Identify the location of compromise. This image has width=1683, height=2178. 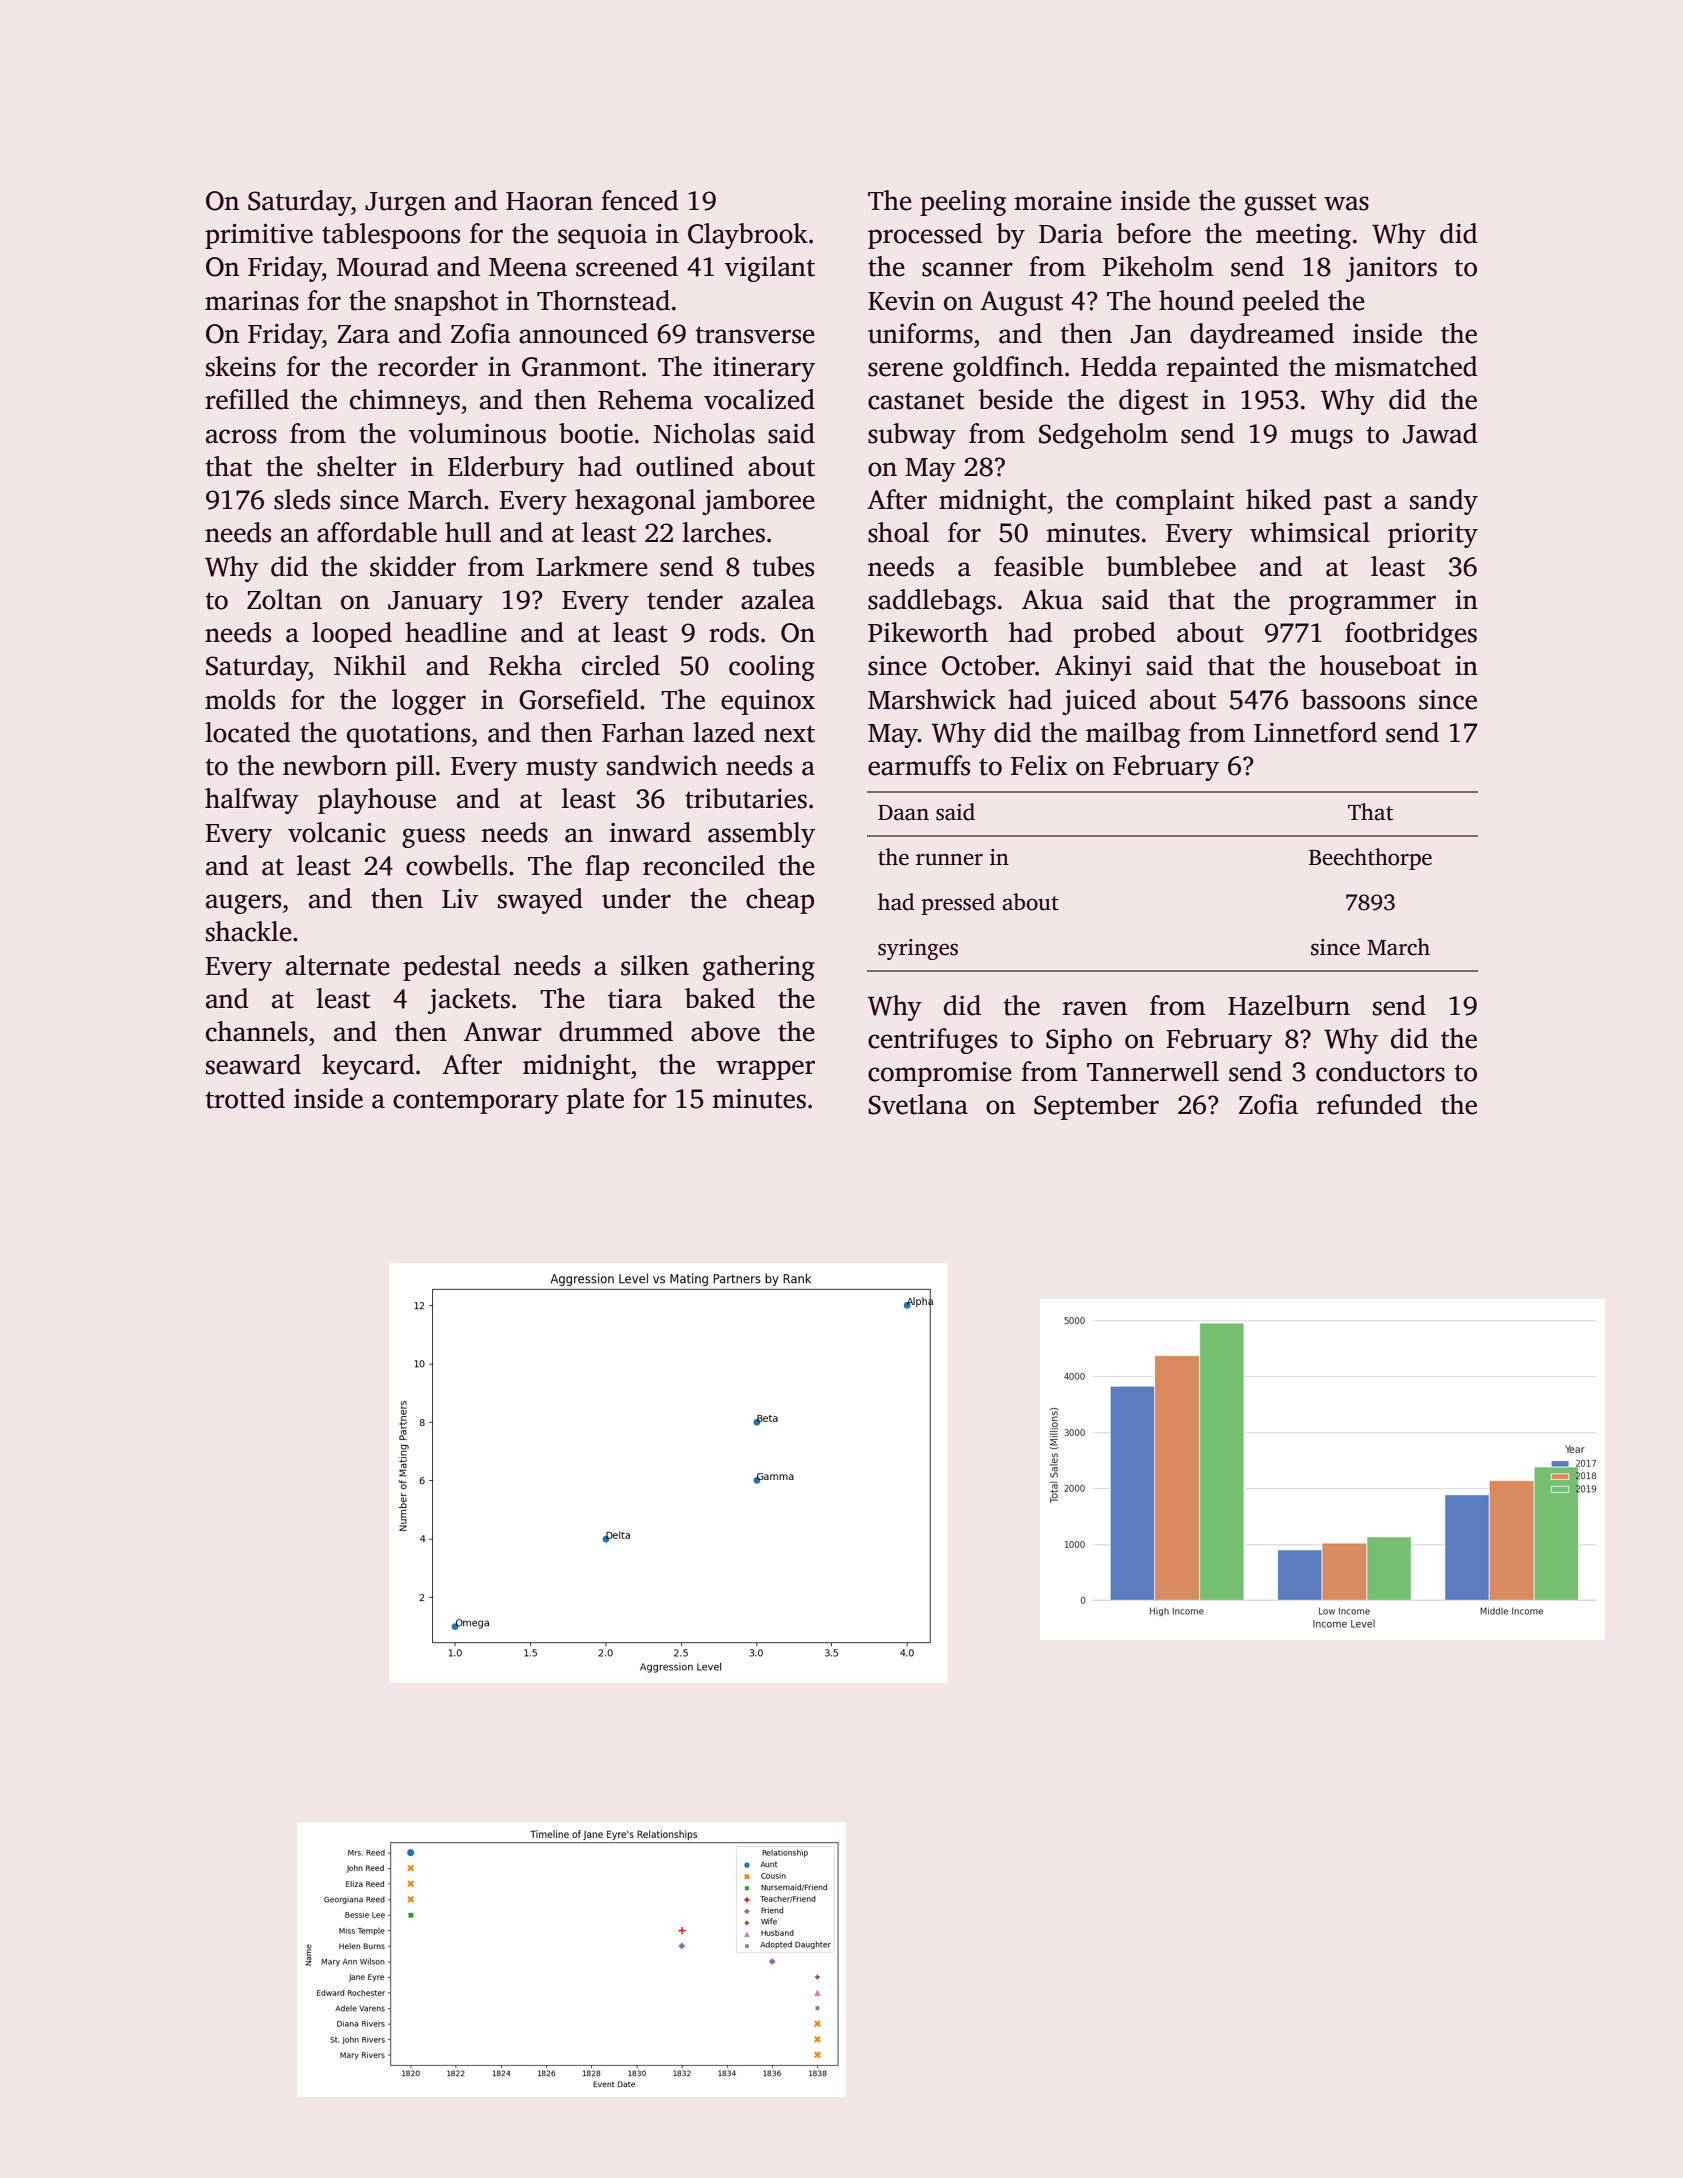
(940, 1074).
